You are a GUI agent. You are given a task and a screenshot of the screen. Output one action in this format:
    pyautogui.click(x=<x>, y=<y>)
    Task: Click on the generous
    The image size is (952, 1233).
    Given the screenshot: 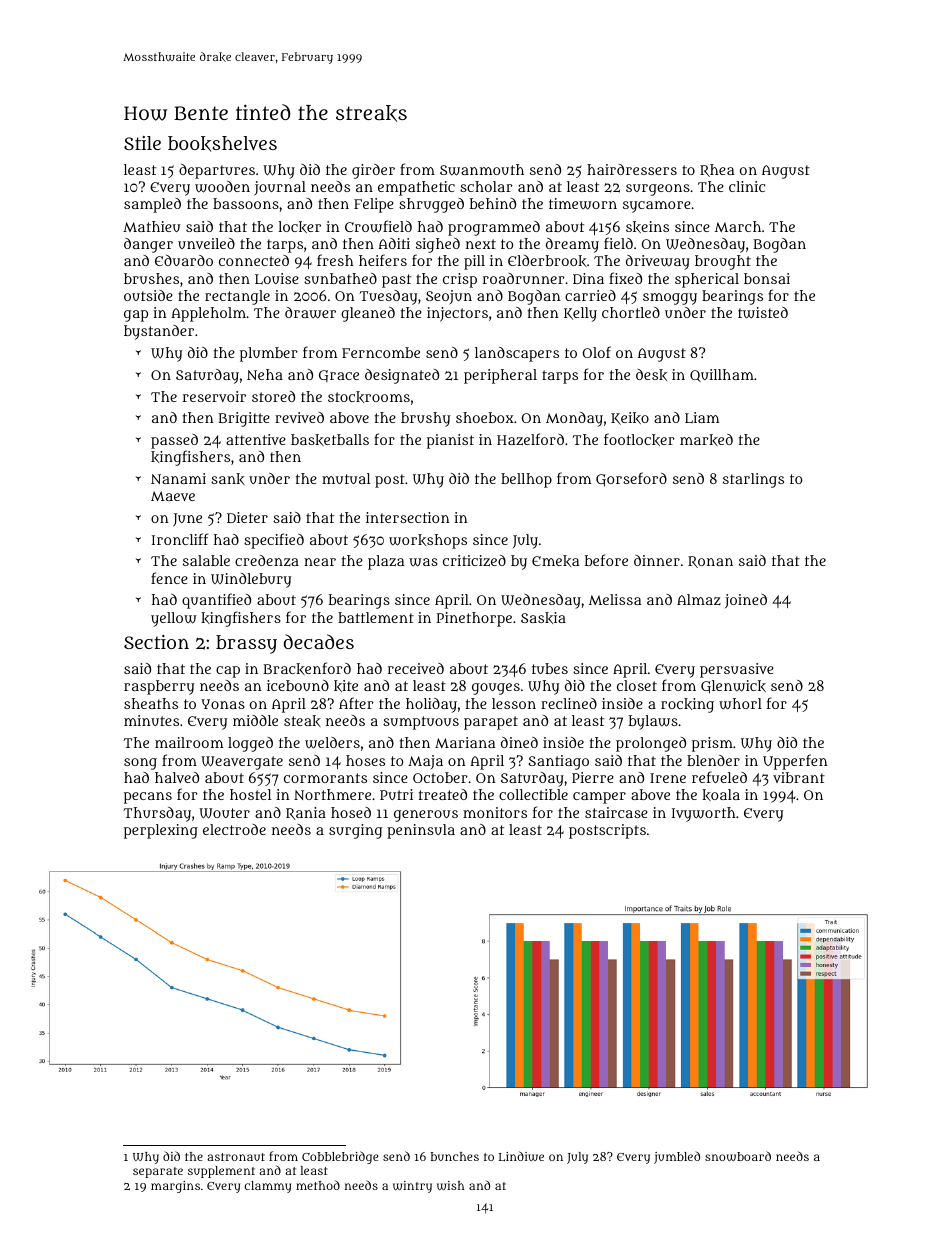 What is the action you would take?
    pyautogui.click(x=426, y=816)
